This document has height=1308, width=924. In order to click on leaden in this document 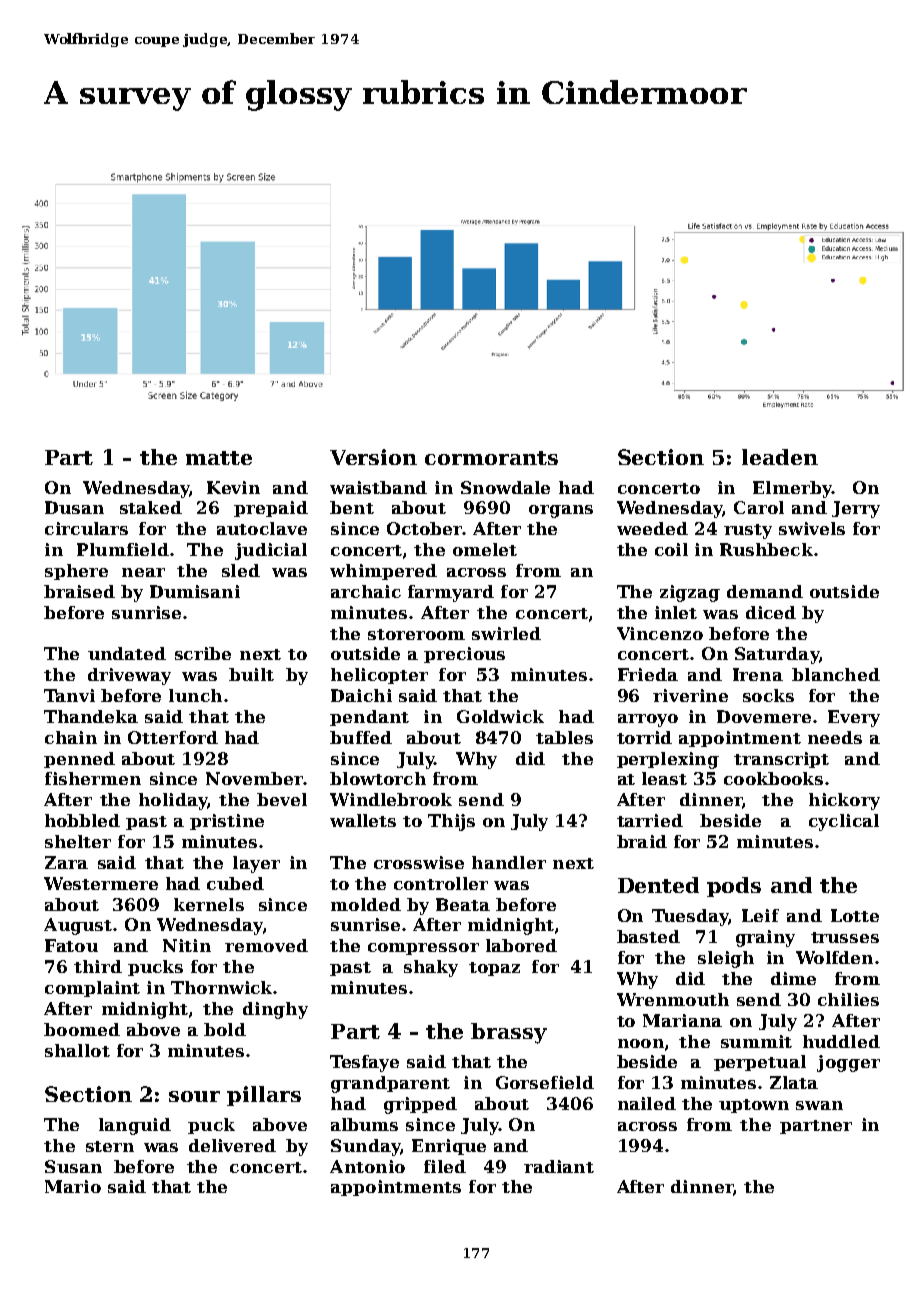, I will do `click(780, 457)`.
